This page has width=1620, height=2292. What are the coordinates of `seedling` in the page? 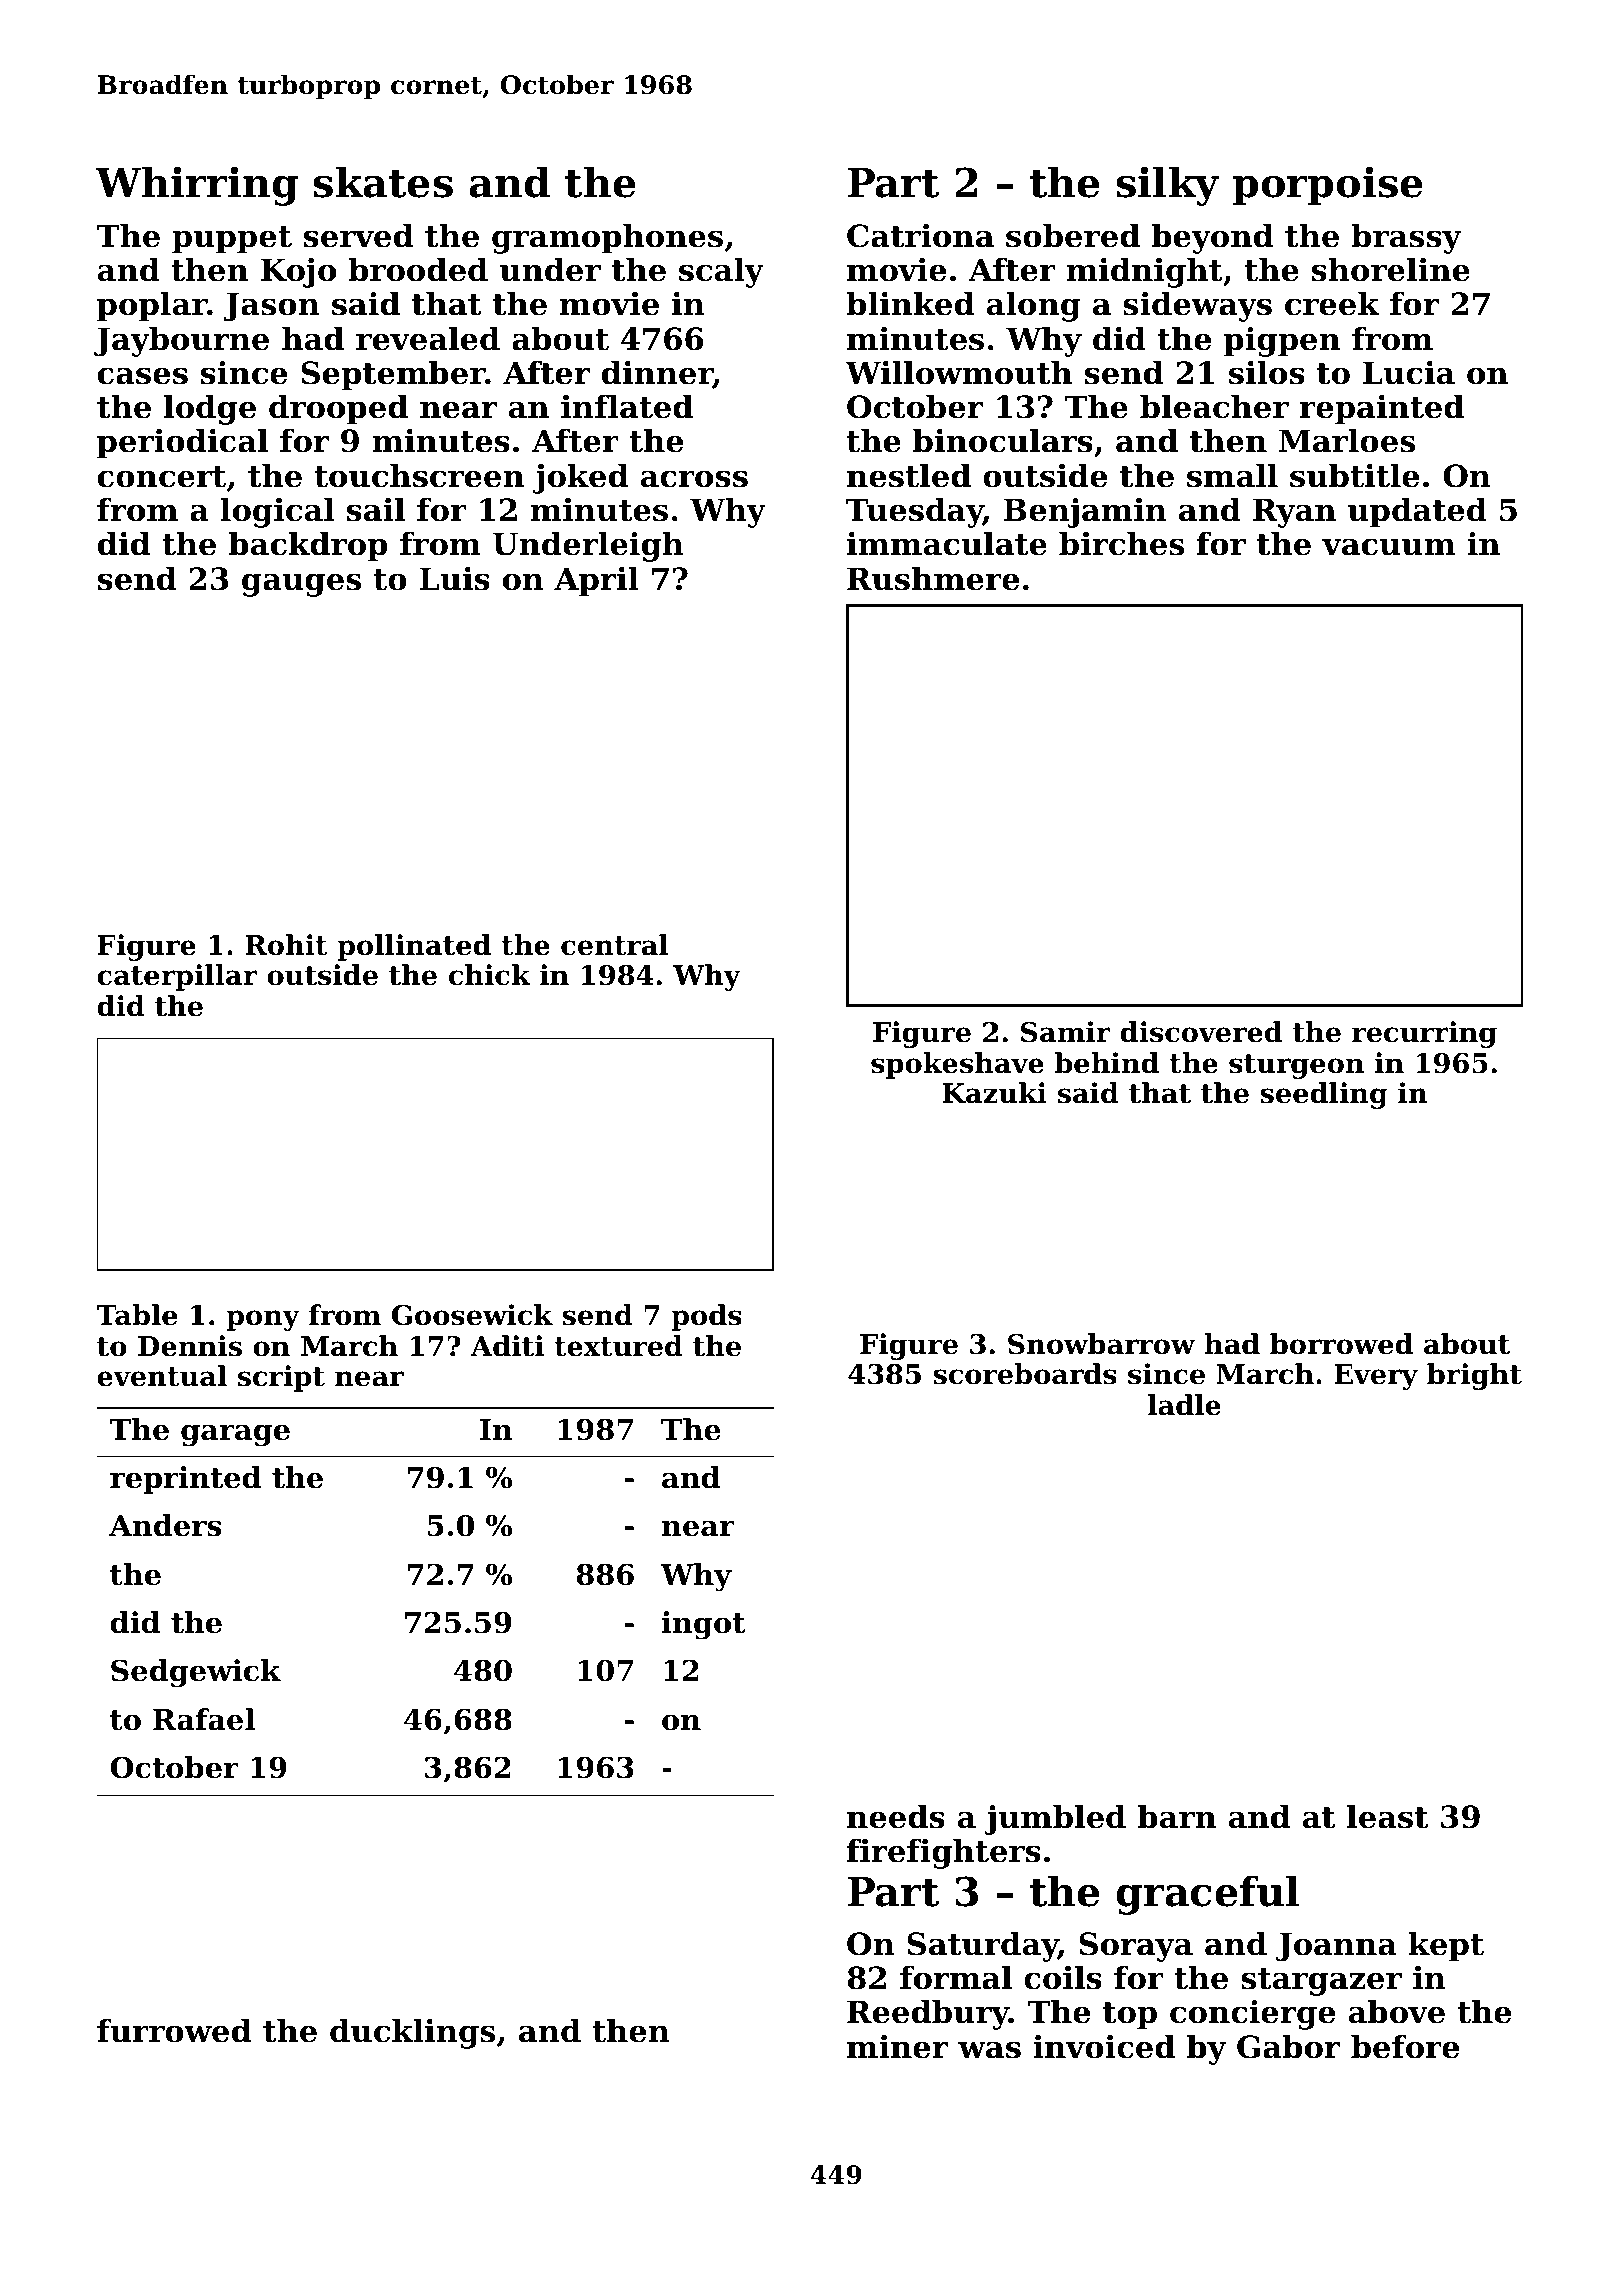 It's located at (1324, 1095).
